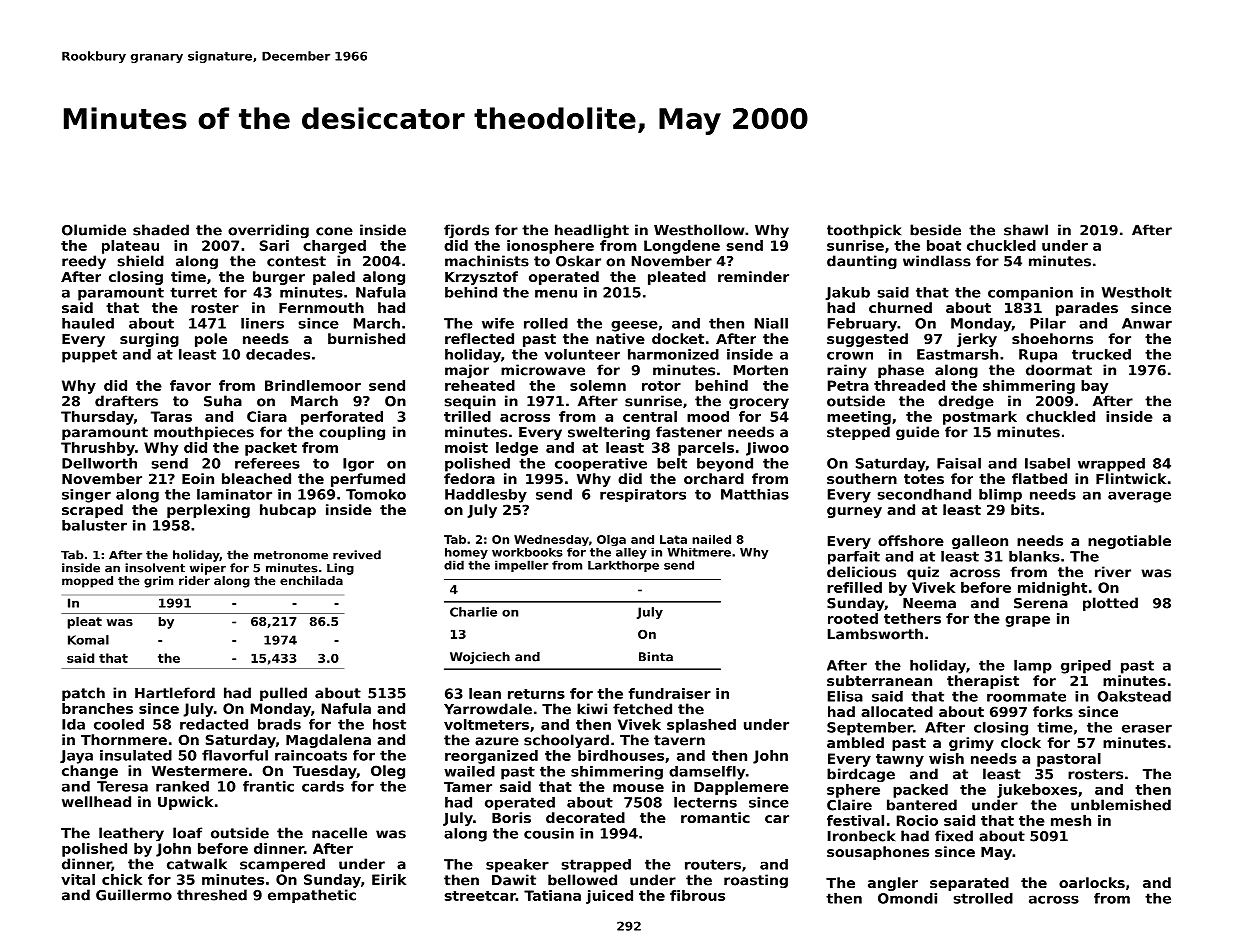 The height and width of the page is (952, 1233). Describe the element at coordinates (966, 402) in the page. I see `dredge` at that location.
